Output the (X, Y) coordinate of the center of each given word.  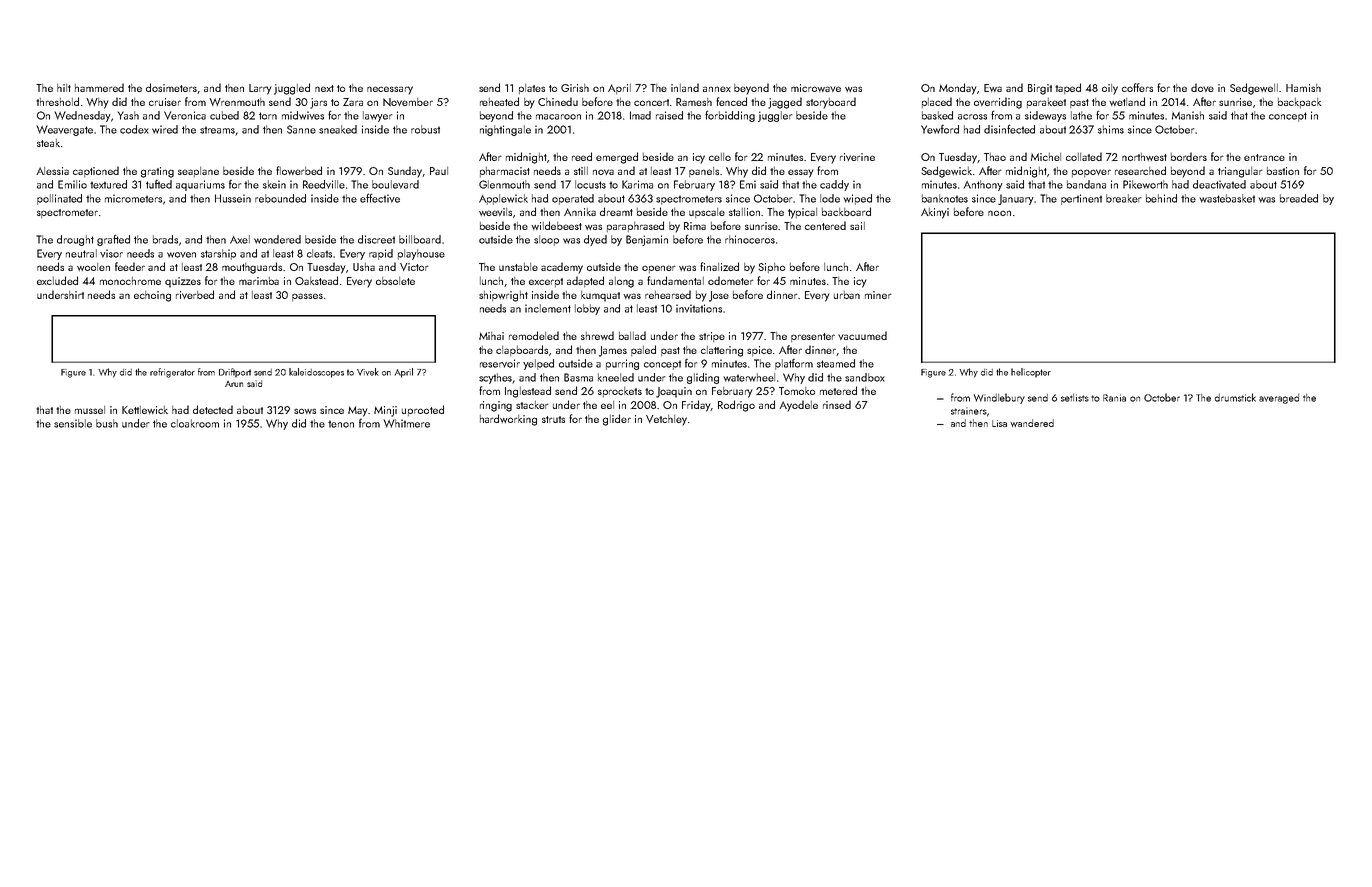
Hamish (1303, 88)
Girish (575, 88)
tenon (341, 424)
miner (878, 295)
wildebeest (556, 225)
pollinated (59, 199)
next (324, 88)
